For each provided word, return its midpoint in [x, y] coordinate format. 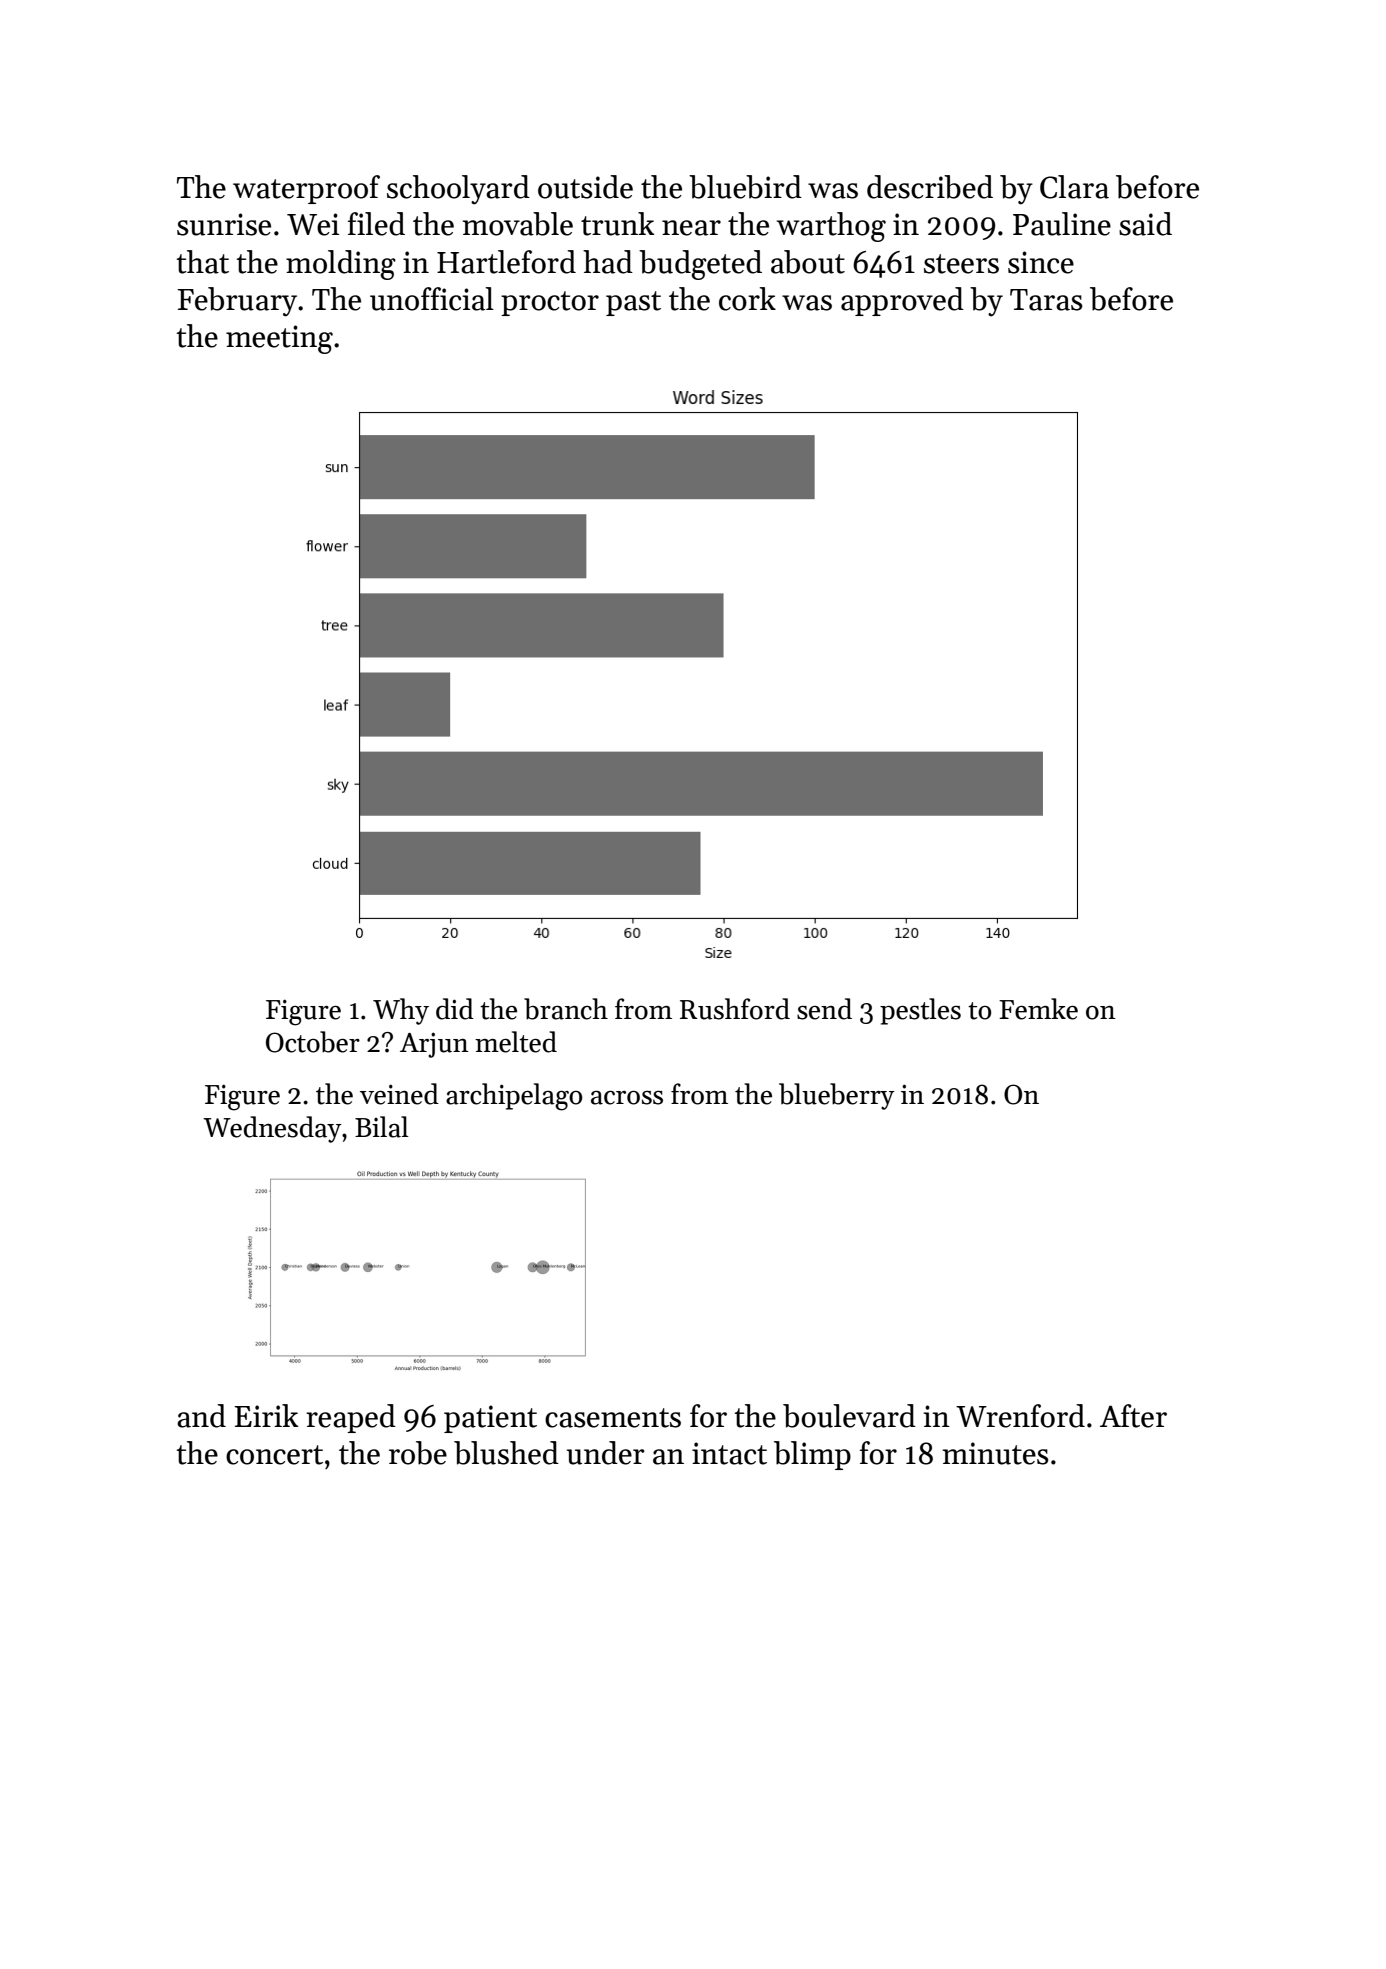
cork [747, 299]
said [1145, 224]
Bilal [382, 1127]
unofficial [432, 299]
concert [274, 1455]
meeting [279, 339]
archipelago [514, 1097]
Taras [1046, 300]
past [633, 303]
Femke [1038, 1009]
